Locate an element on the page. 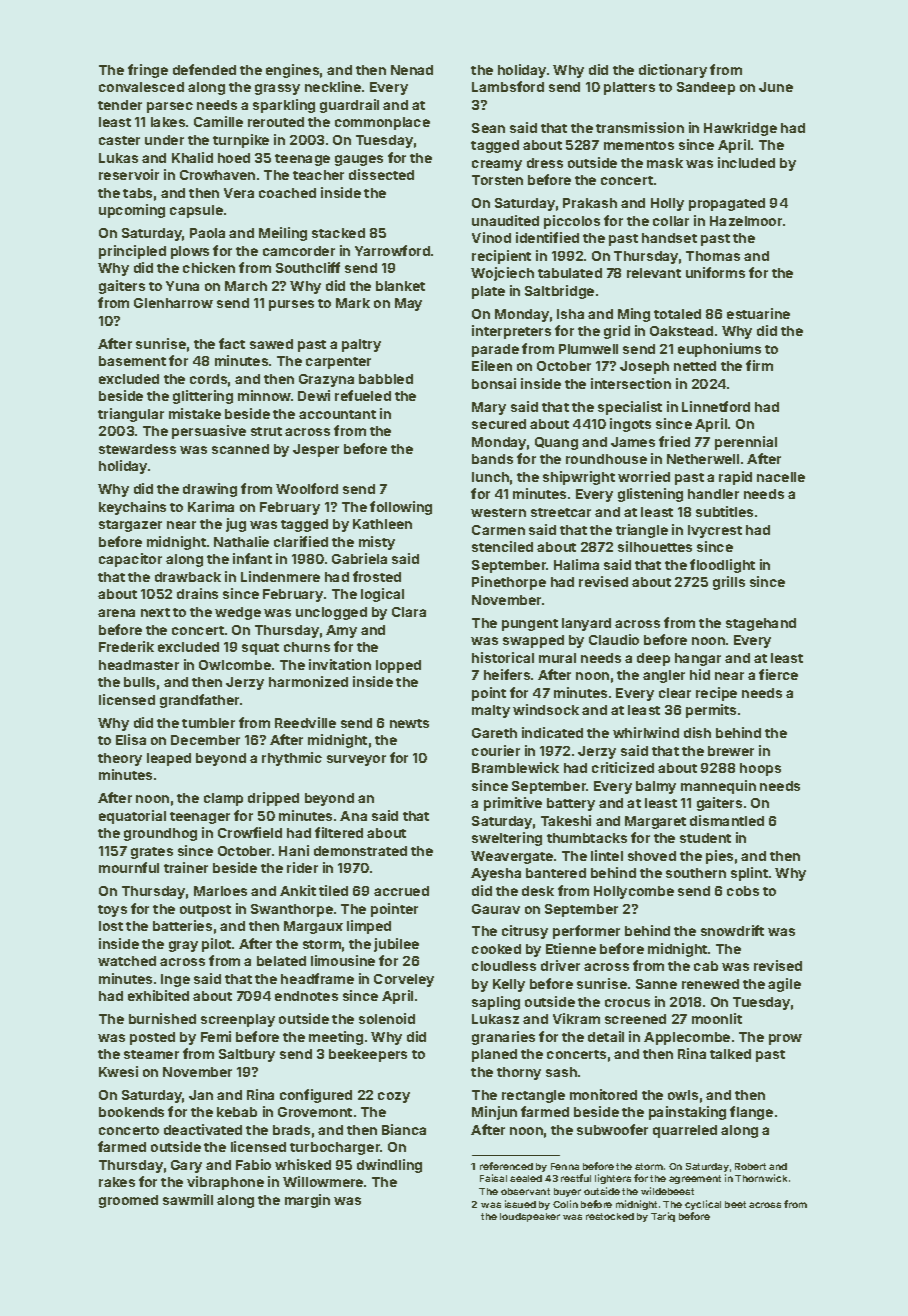  moonlit is located at coordinates (717, 1018).
